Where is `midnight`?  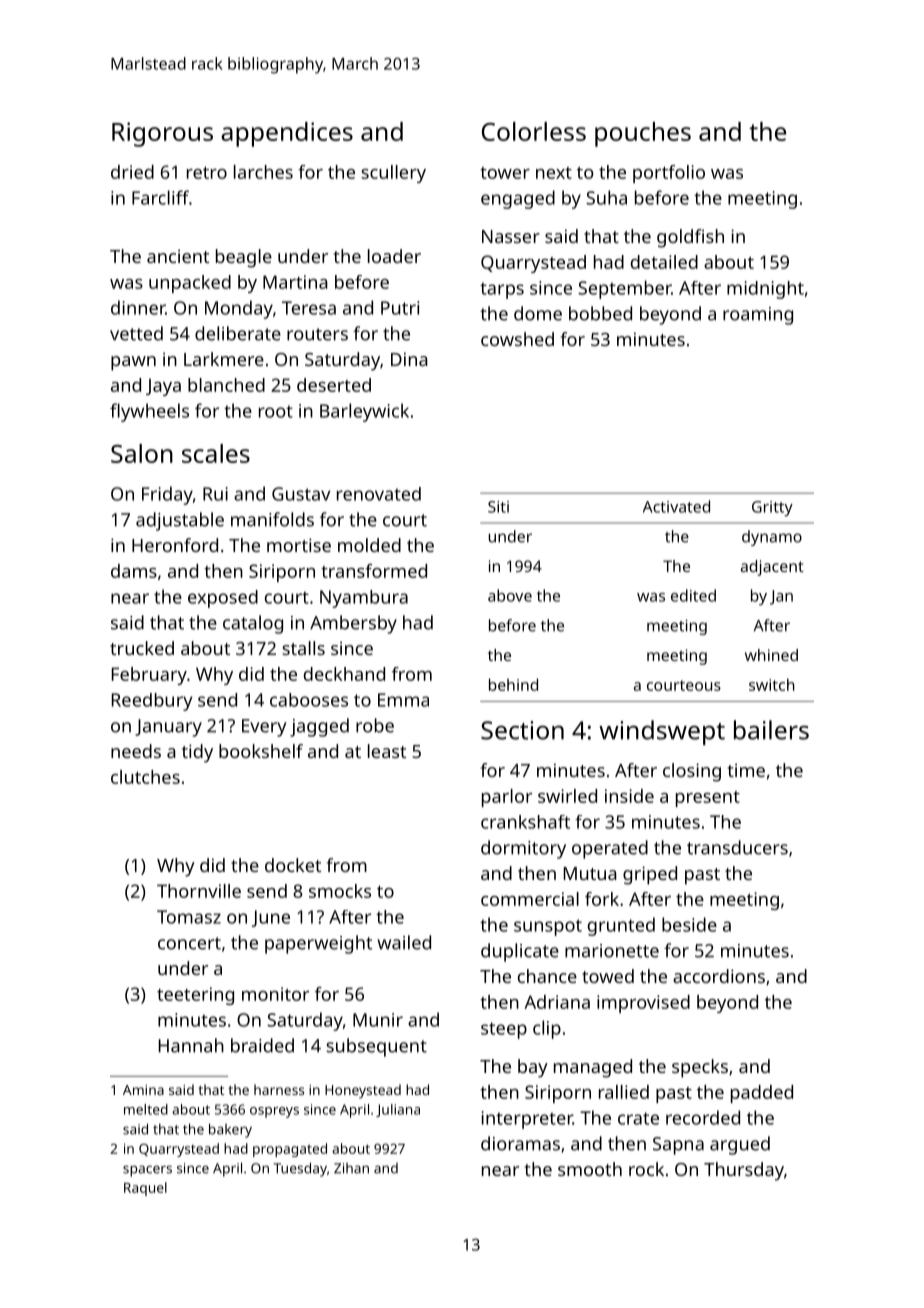 midnight is located at coordinates (765, 290).
